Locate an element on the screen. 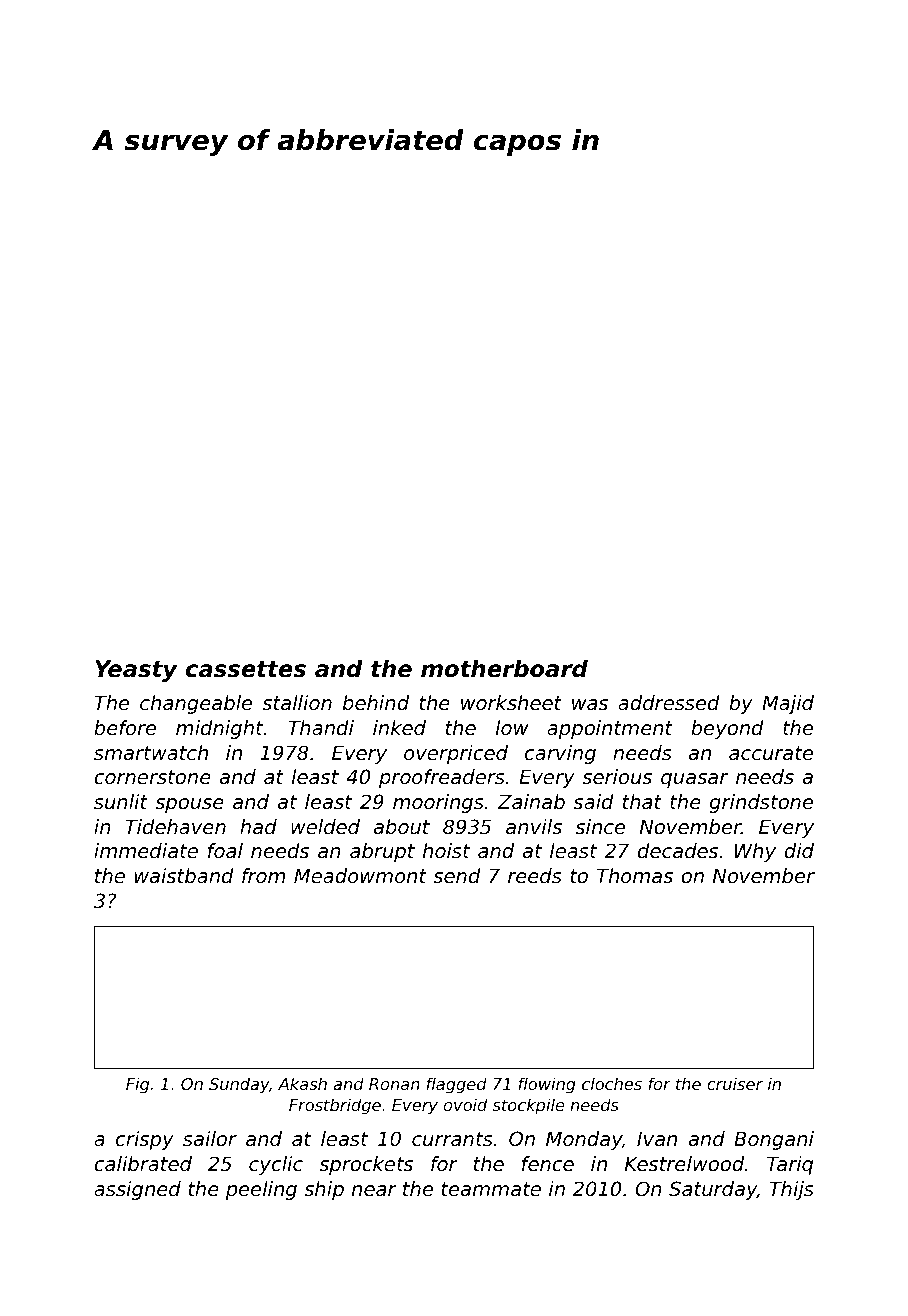 Image resolution: width=908 pixels, height=1316 pixels. flagged is located at coordinates (456, 1085).
